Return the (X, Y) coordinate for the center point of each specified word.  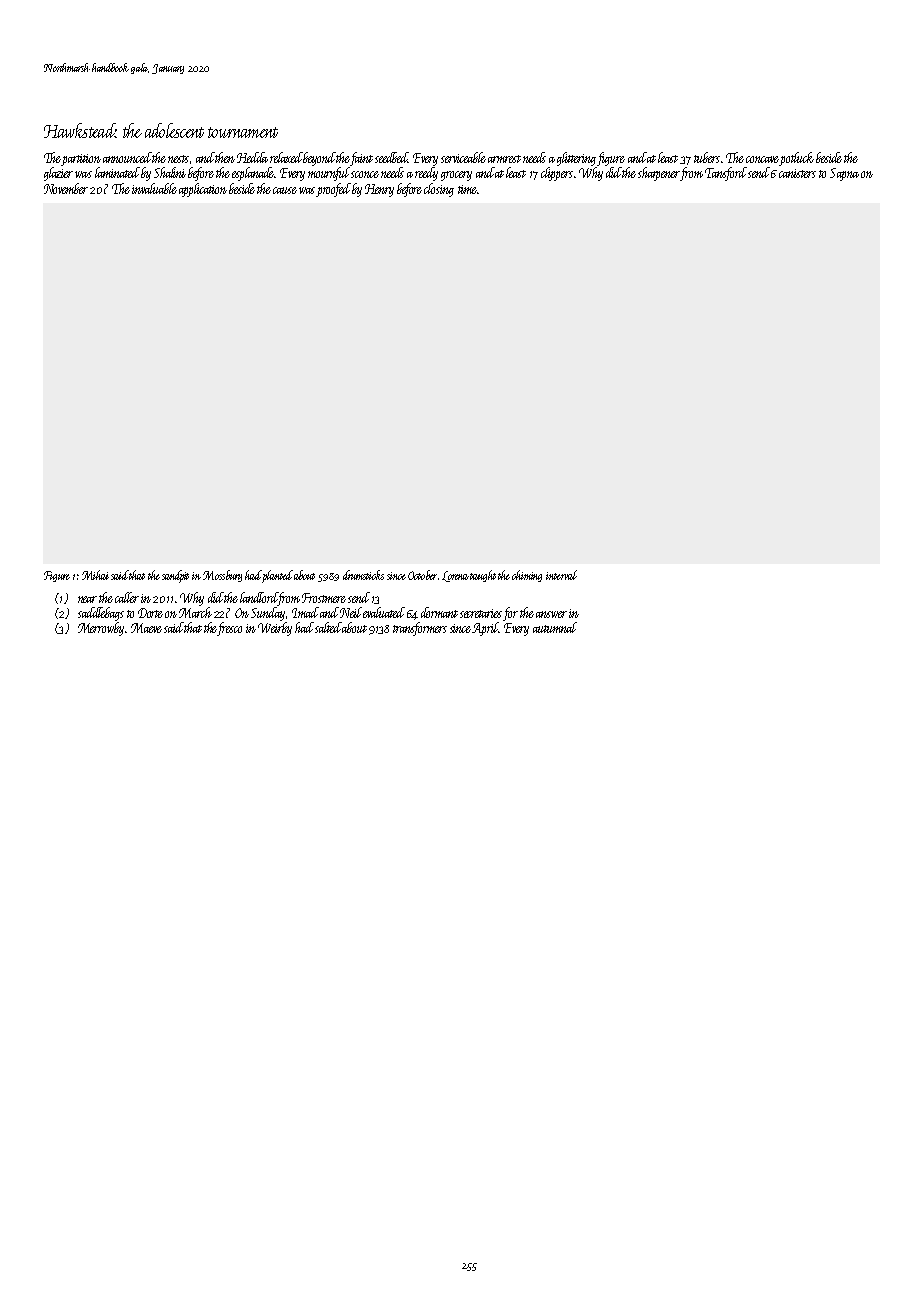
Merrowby (101, 629)
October (422, 575)
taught (483, 576)
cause (285, 190)
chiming (527, 576)
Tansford (726, 174)
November (66, 188)
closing (439, 190)
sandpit (175, 576)
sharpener (659, 174)
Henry (379, 190)
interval (561, 575)
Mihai (95, 575)
